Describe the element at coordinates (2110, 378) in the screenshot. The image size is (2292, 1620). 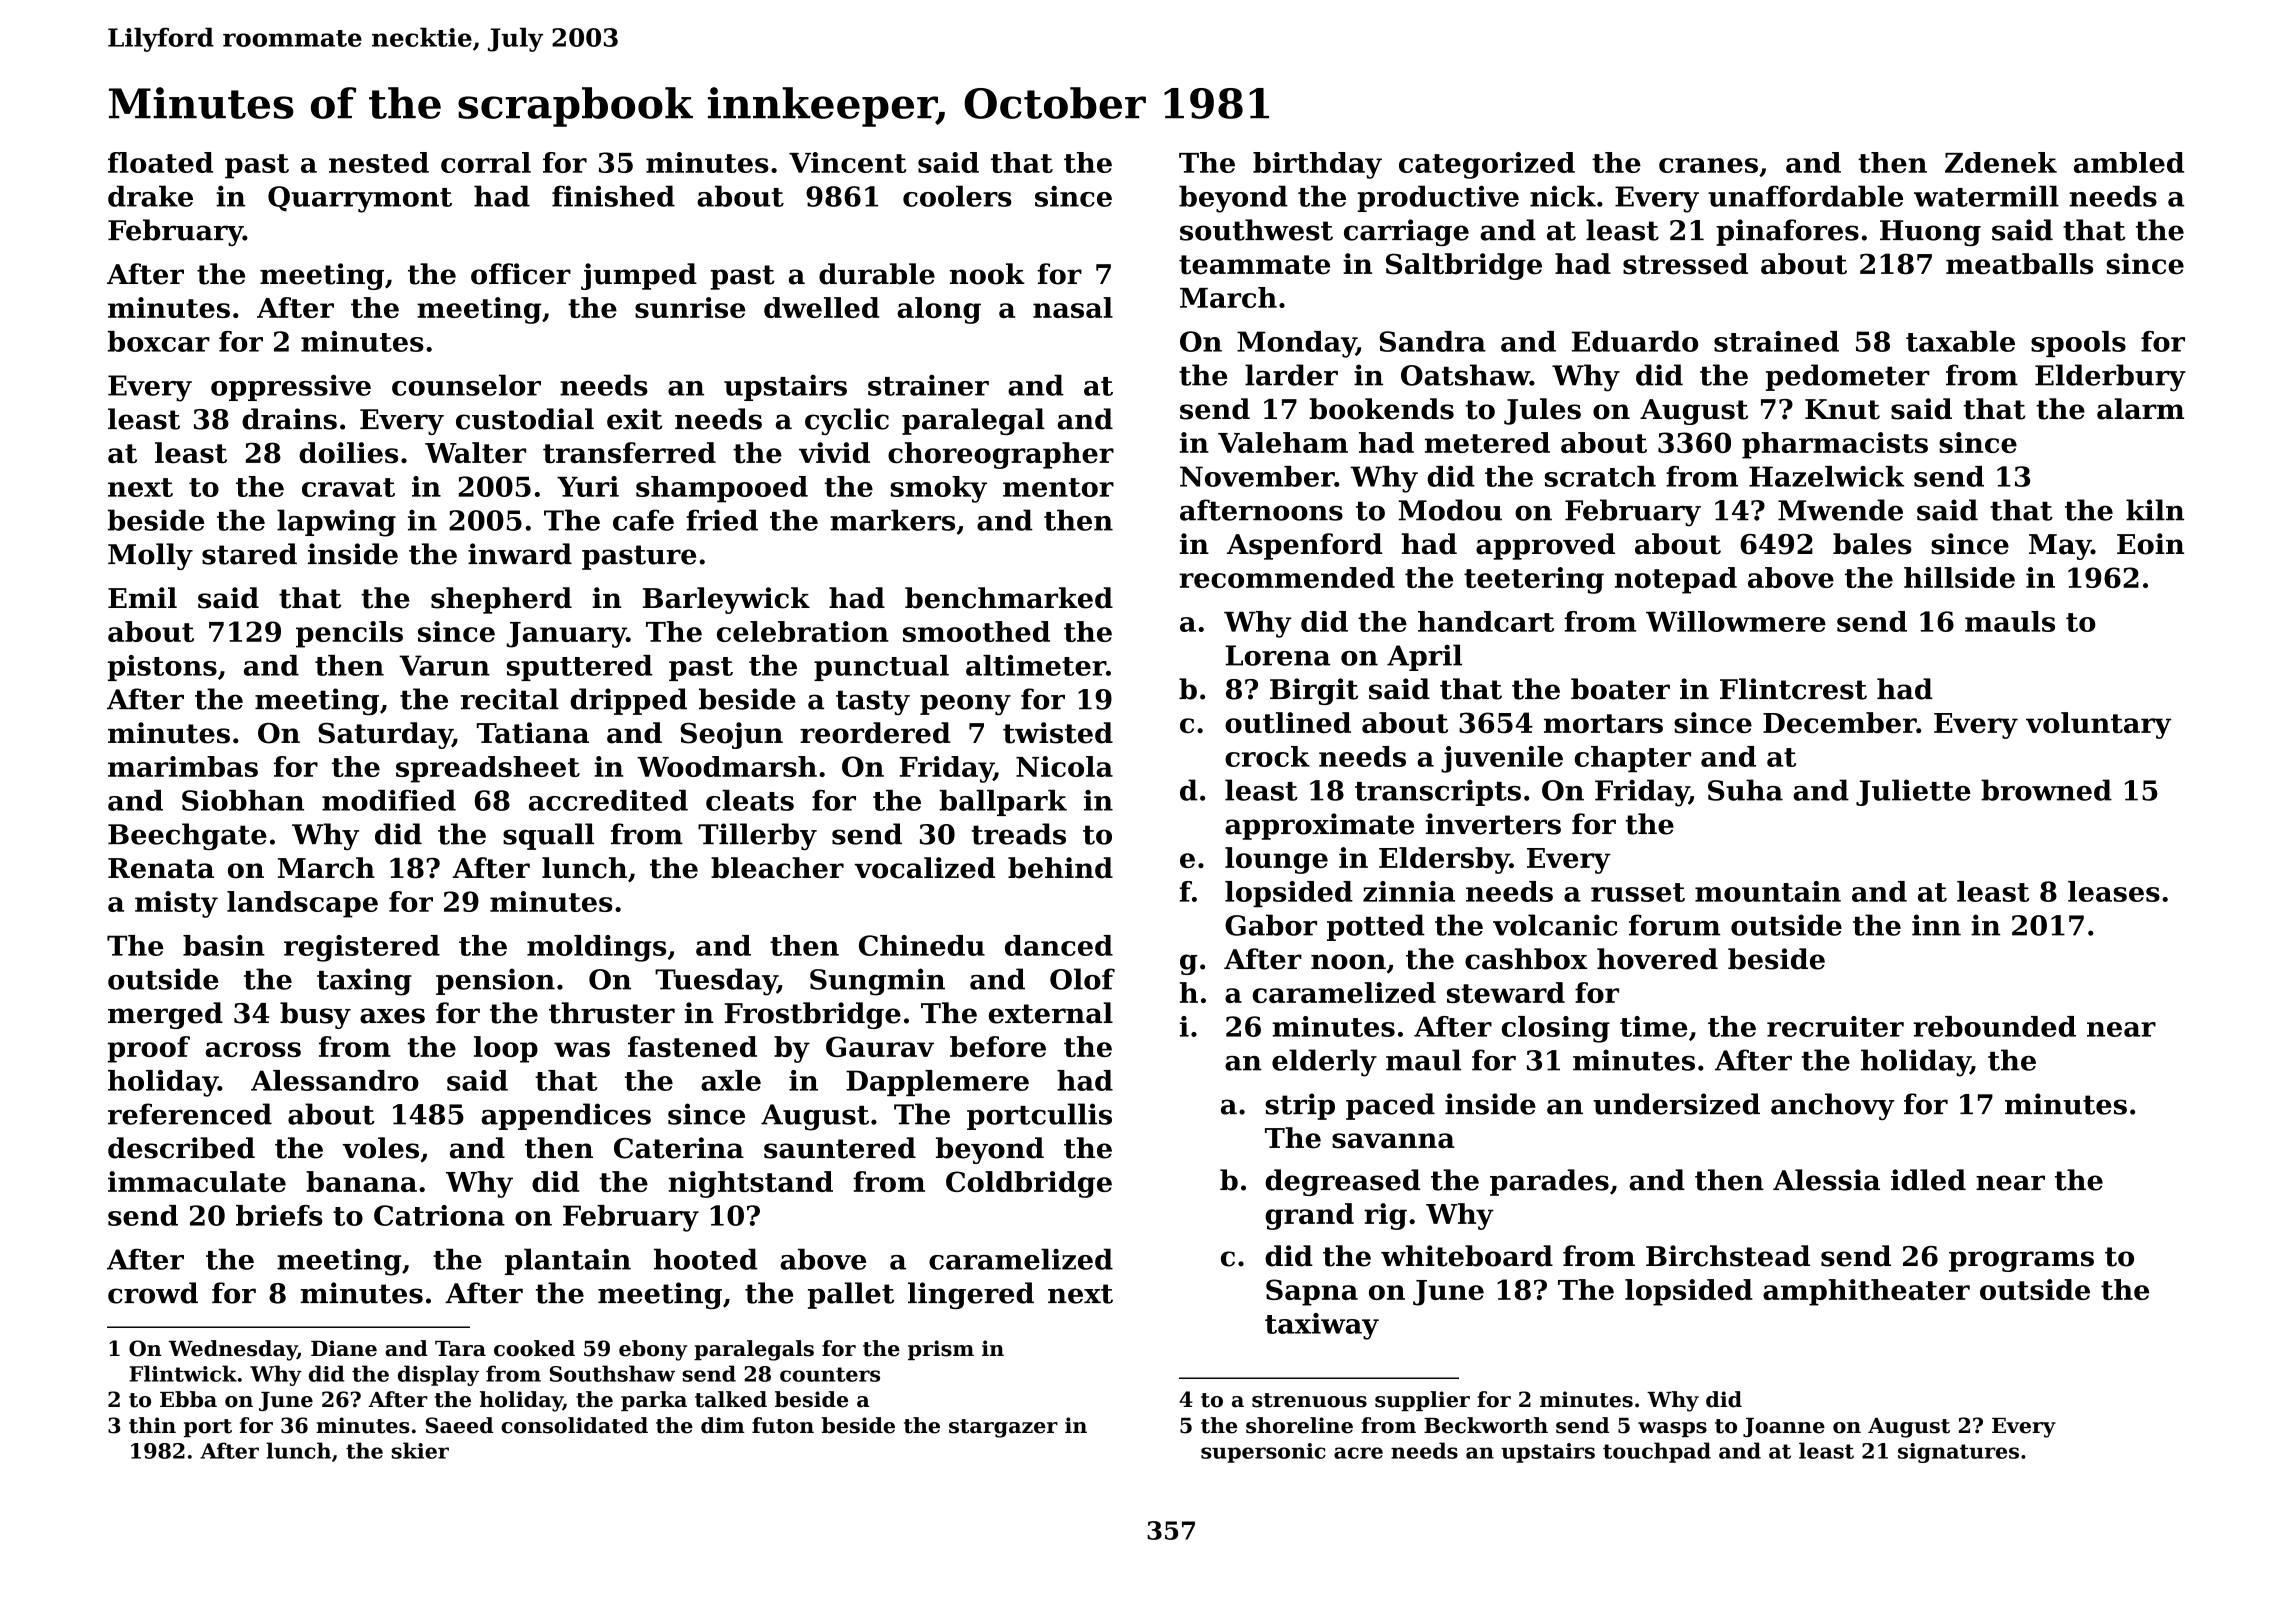
I see `Elderbury` at that location.
